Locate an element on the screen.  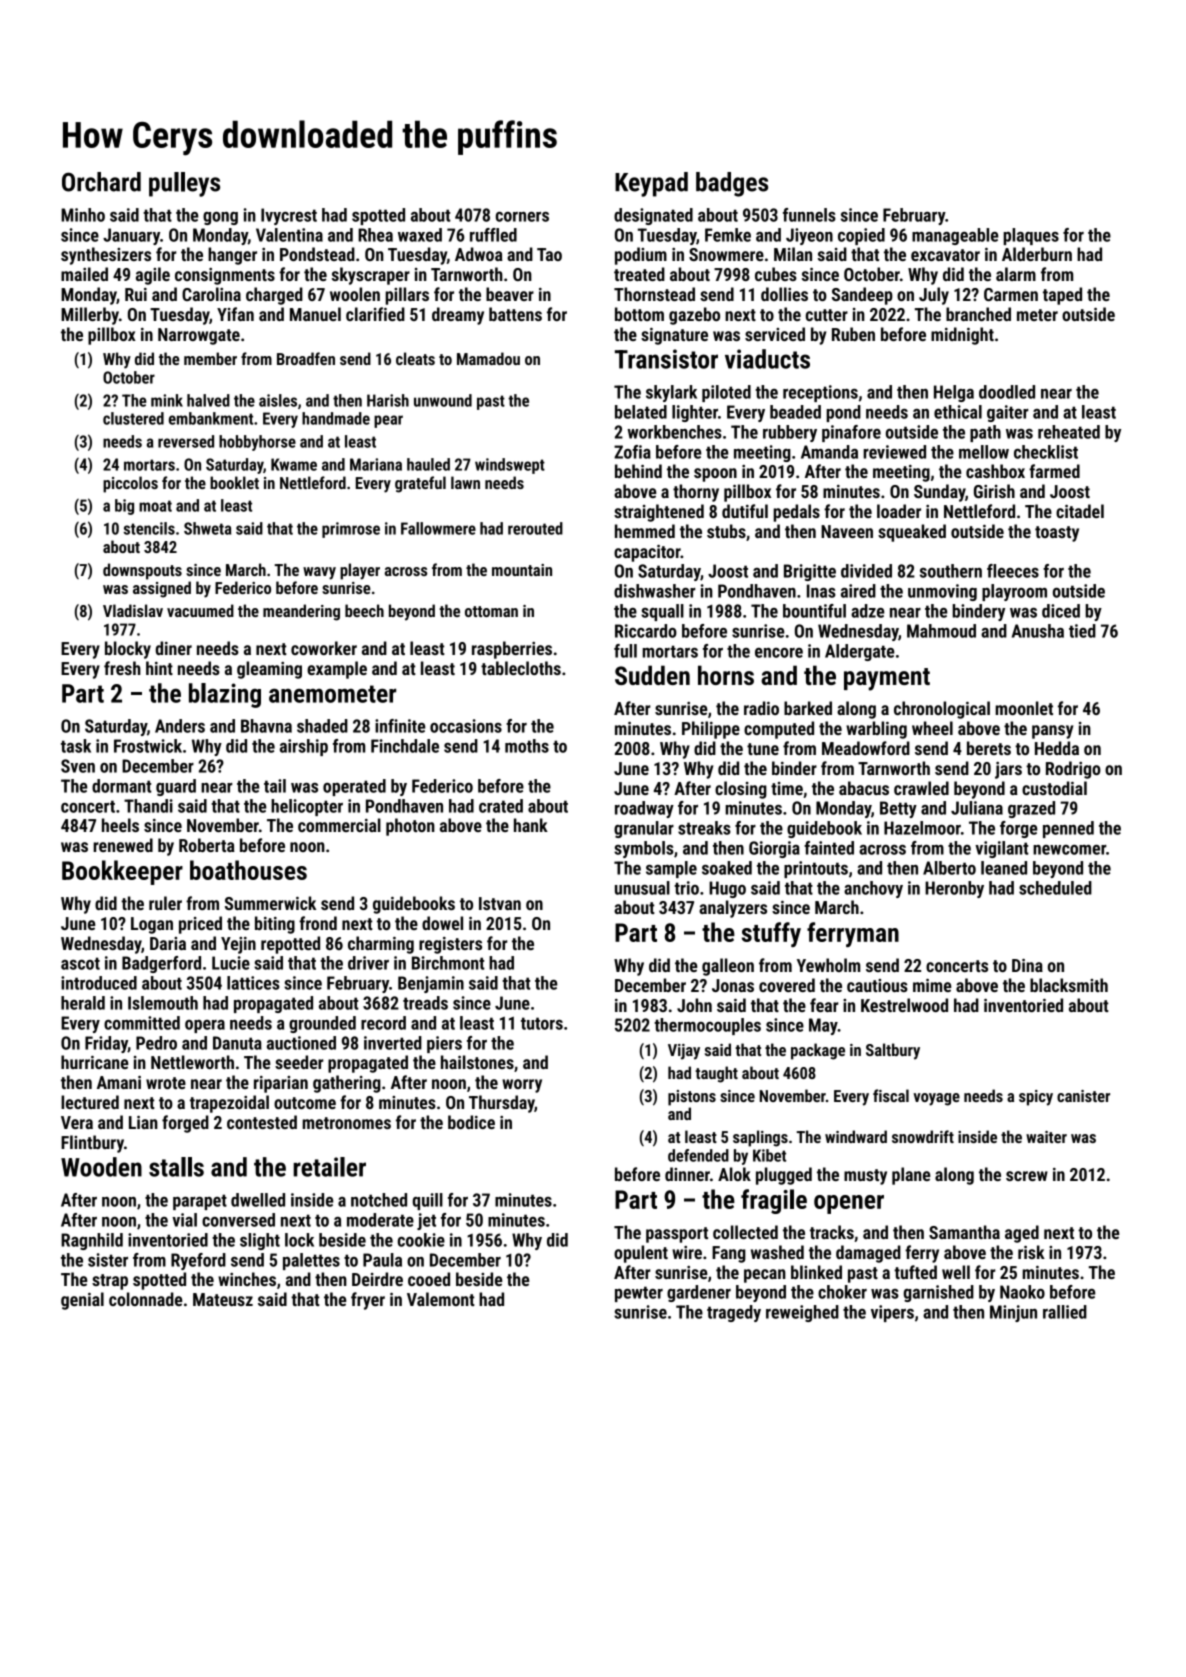
doodled is located at coordinates (1007, 392).
